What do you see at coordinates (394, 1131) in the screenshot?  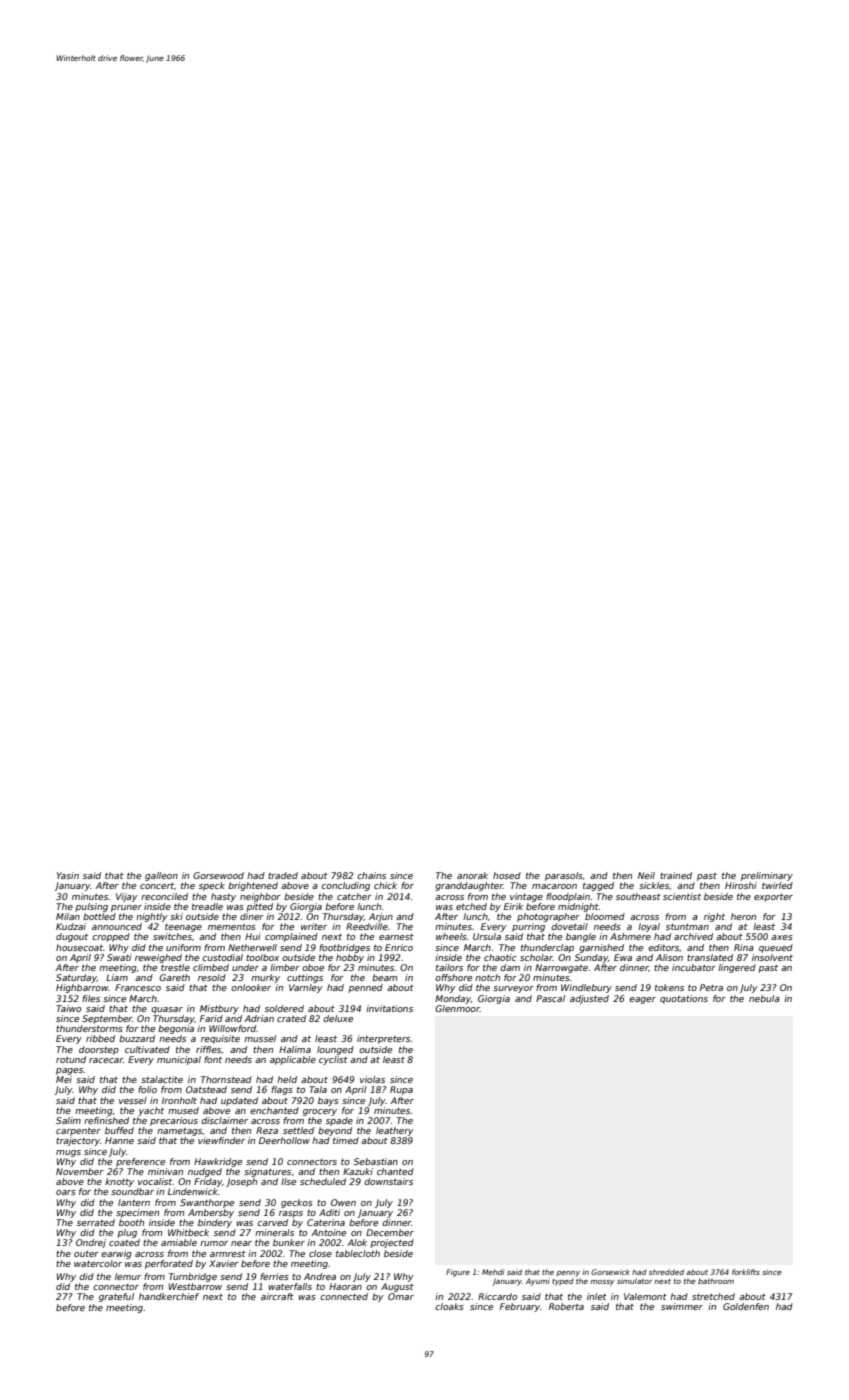 I see `leathery` at bounding box center [394, 1131].
